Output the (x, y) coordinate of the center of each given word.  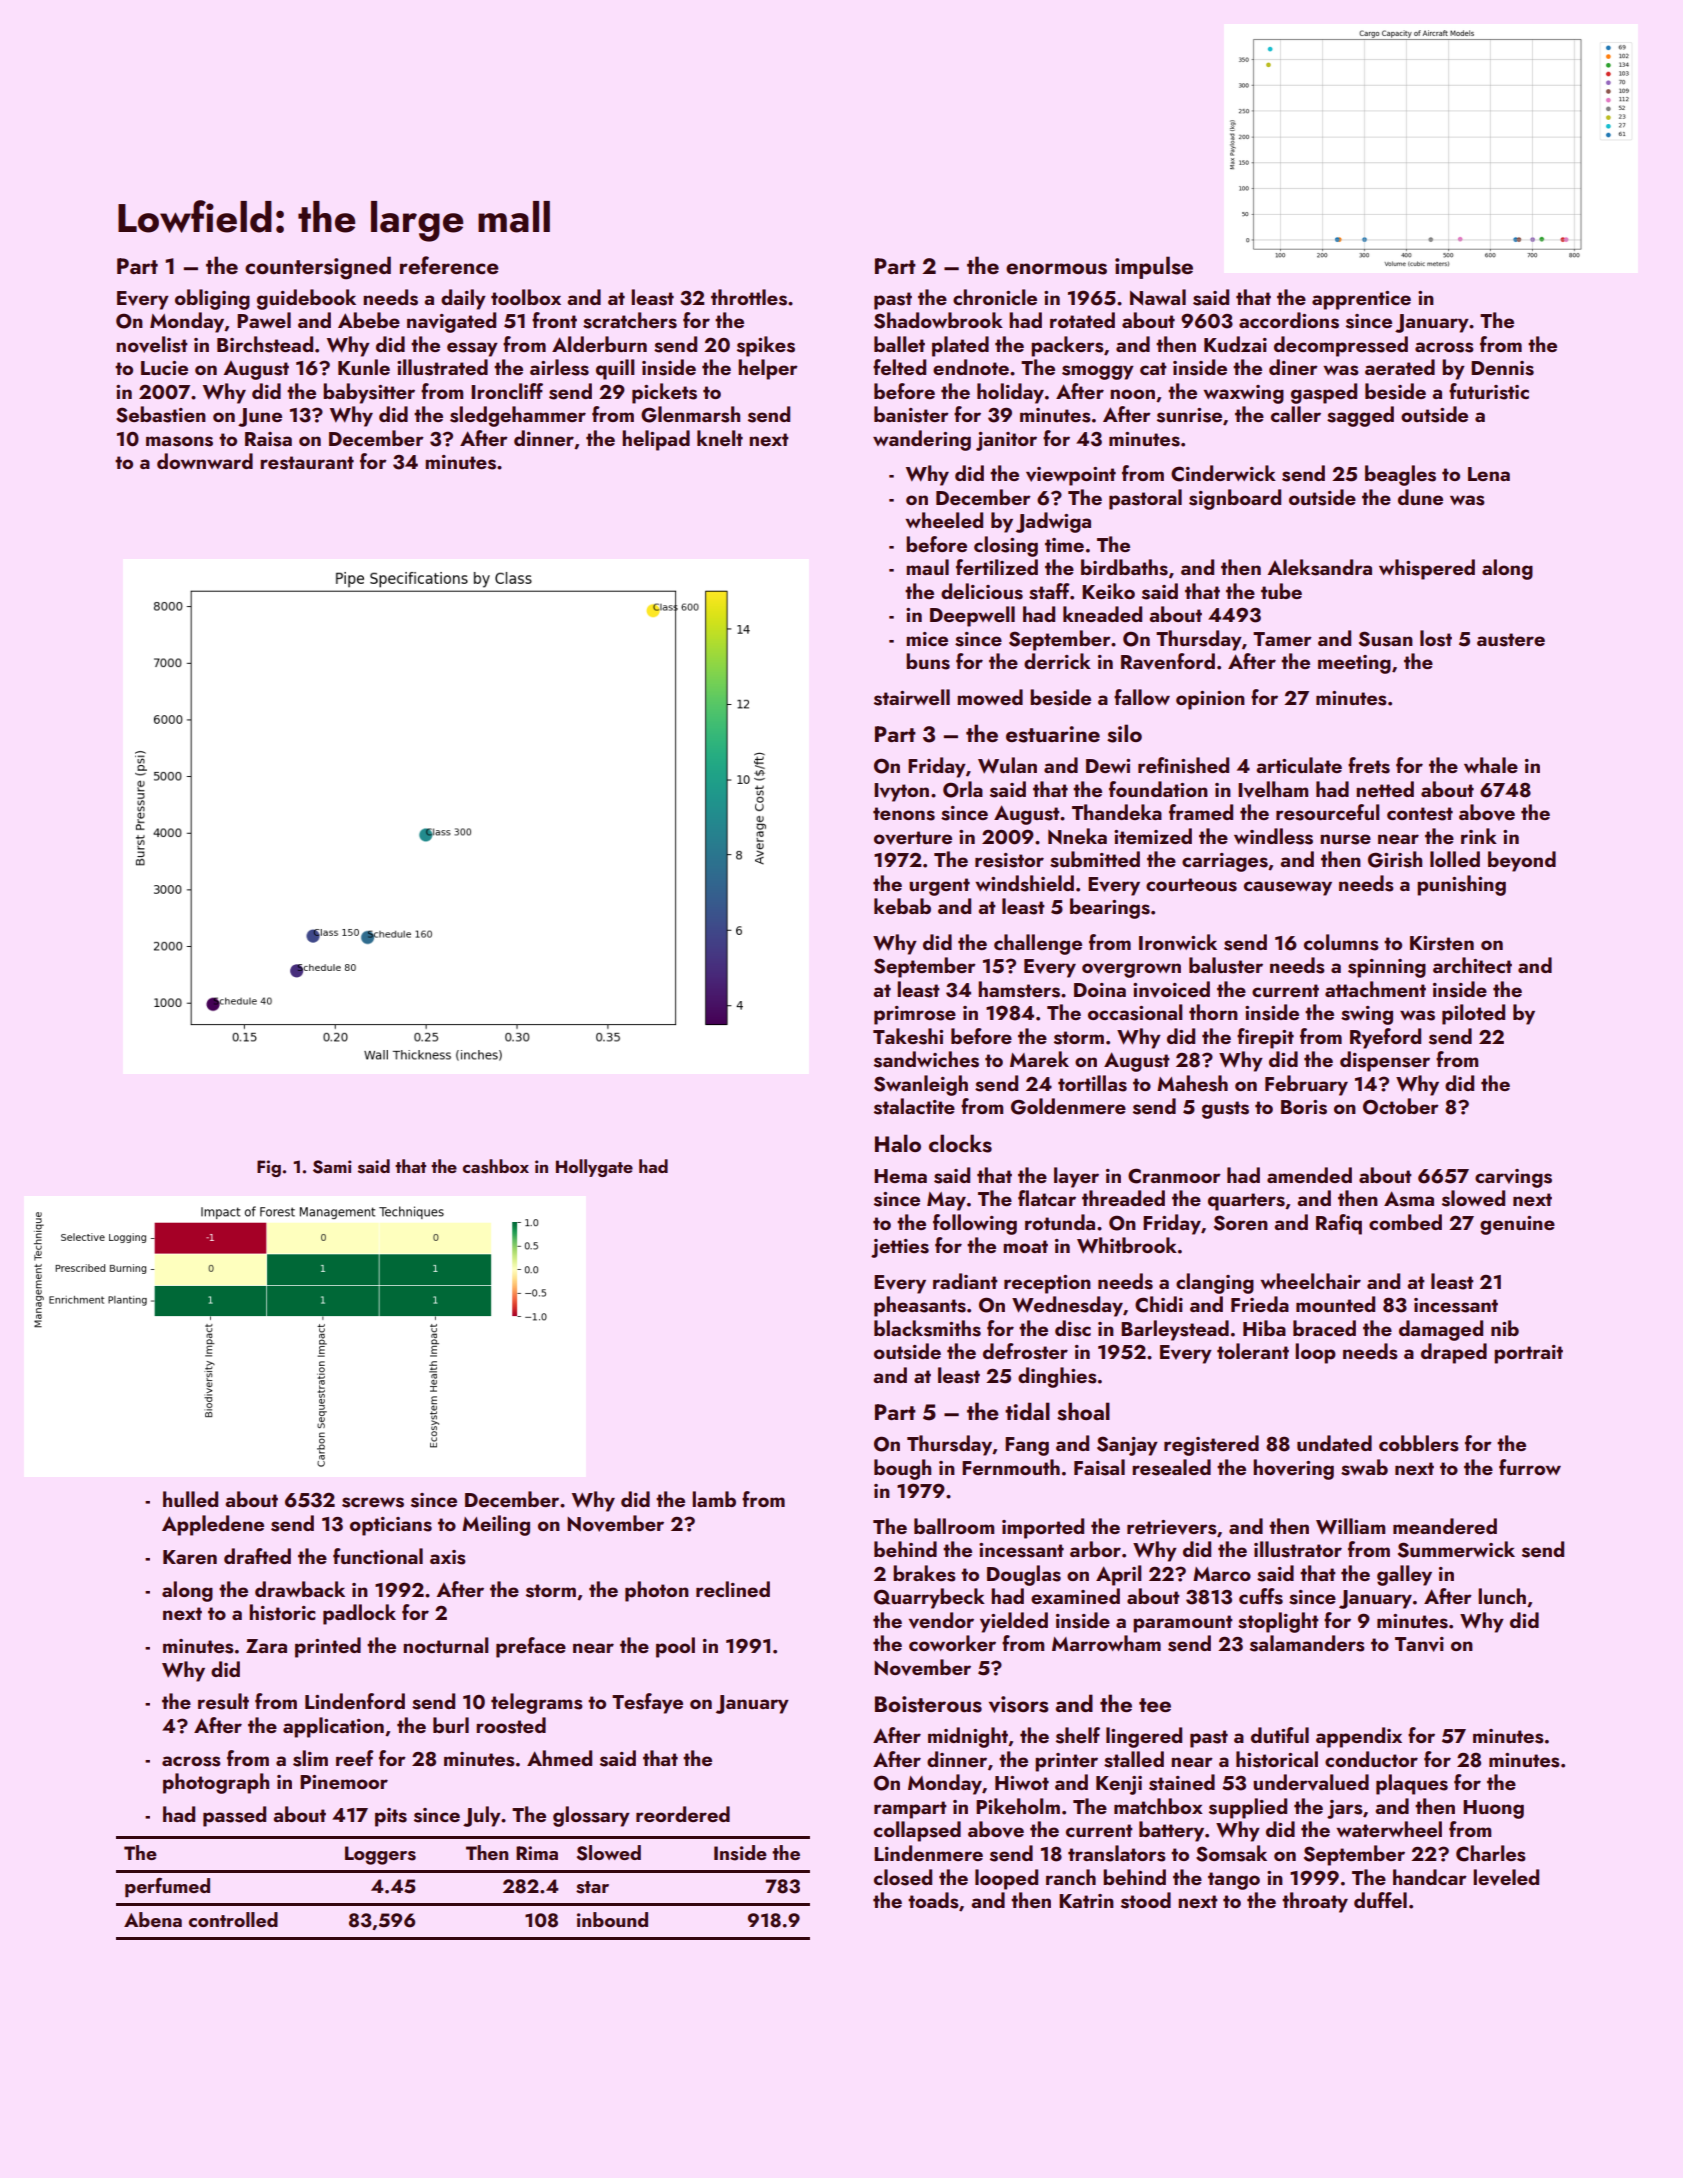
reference (449, 265)
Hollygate (594, 1168)
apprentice (1361, 300)
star (592, 1887)
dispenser (1385, 1061)
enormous (1056, 269)
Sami (332, 1167)
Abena (153, 1919)
